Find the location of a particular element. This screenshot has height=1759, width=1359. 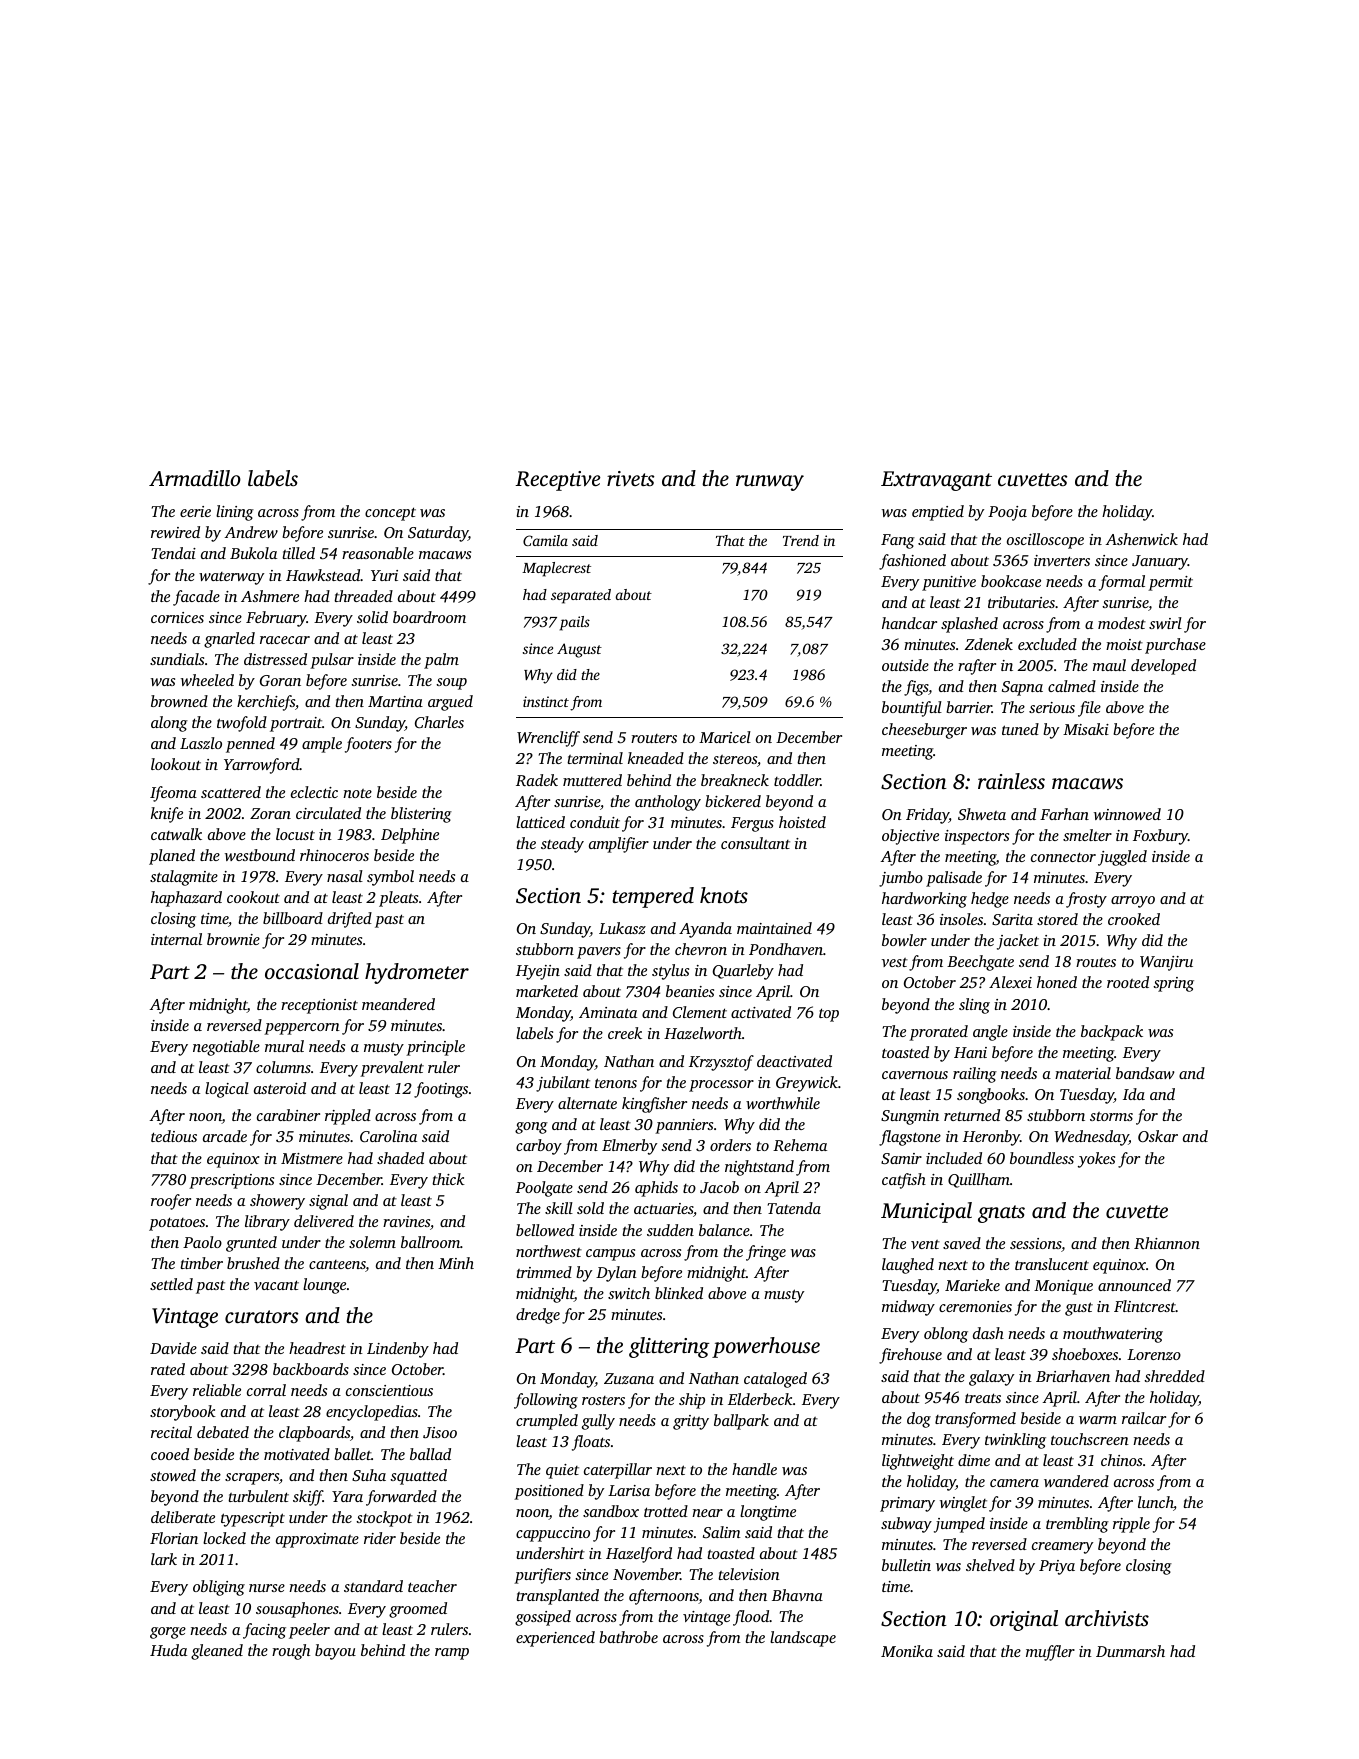

haphazard is located at coordinates (186, 899).
